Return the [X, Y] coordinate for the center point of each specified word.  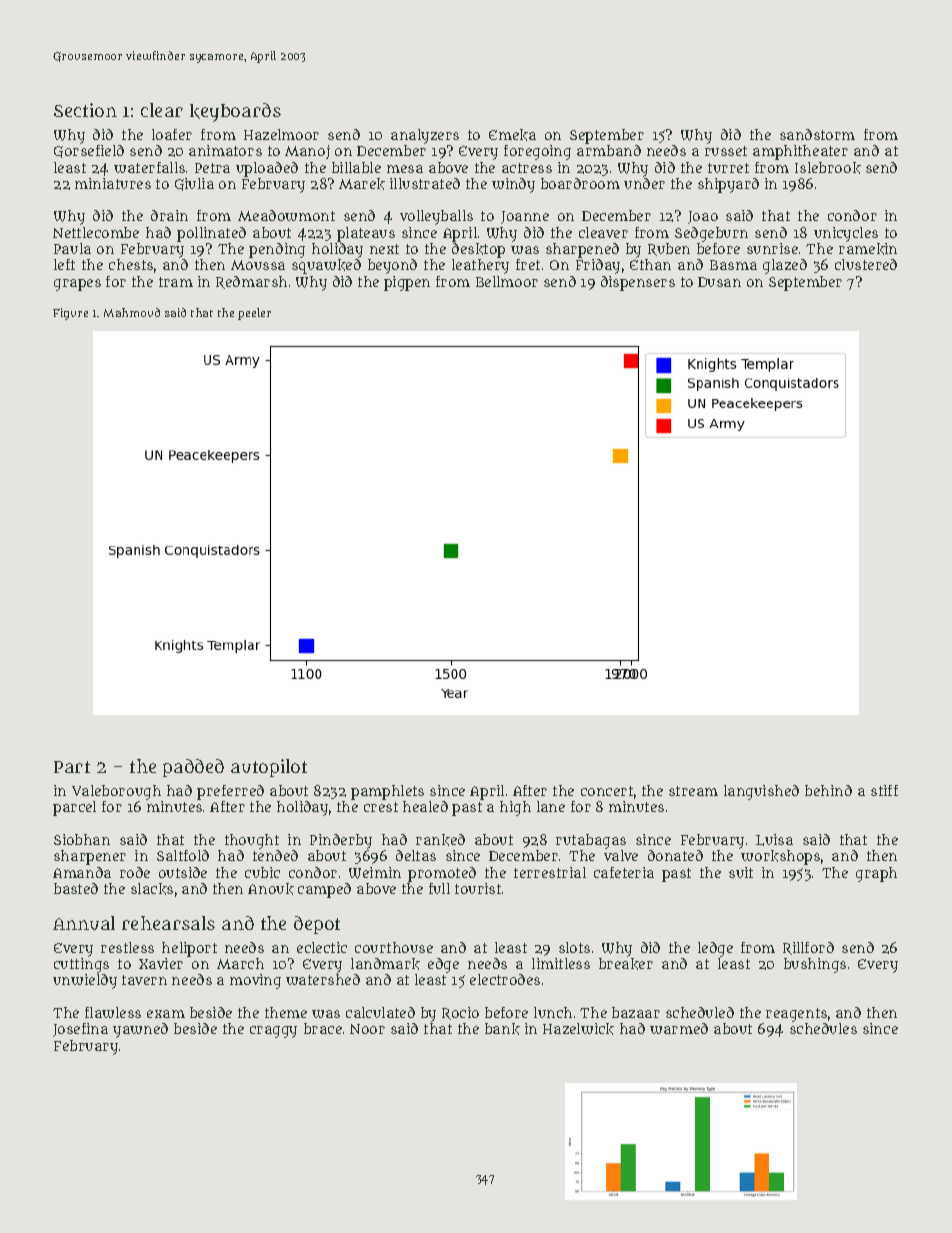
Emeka [512, 135]
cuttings [81, 965]
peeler [254, 314]
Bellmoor [507, 281]
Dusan [719, 282]
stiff [884, 790]
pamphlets [387, 792]
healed [425, 806]
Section [85, 110]
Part [72, 767]
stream [693, 791]
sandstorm [817, 134]
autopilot [269, 768]
